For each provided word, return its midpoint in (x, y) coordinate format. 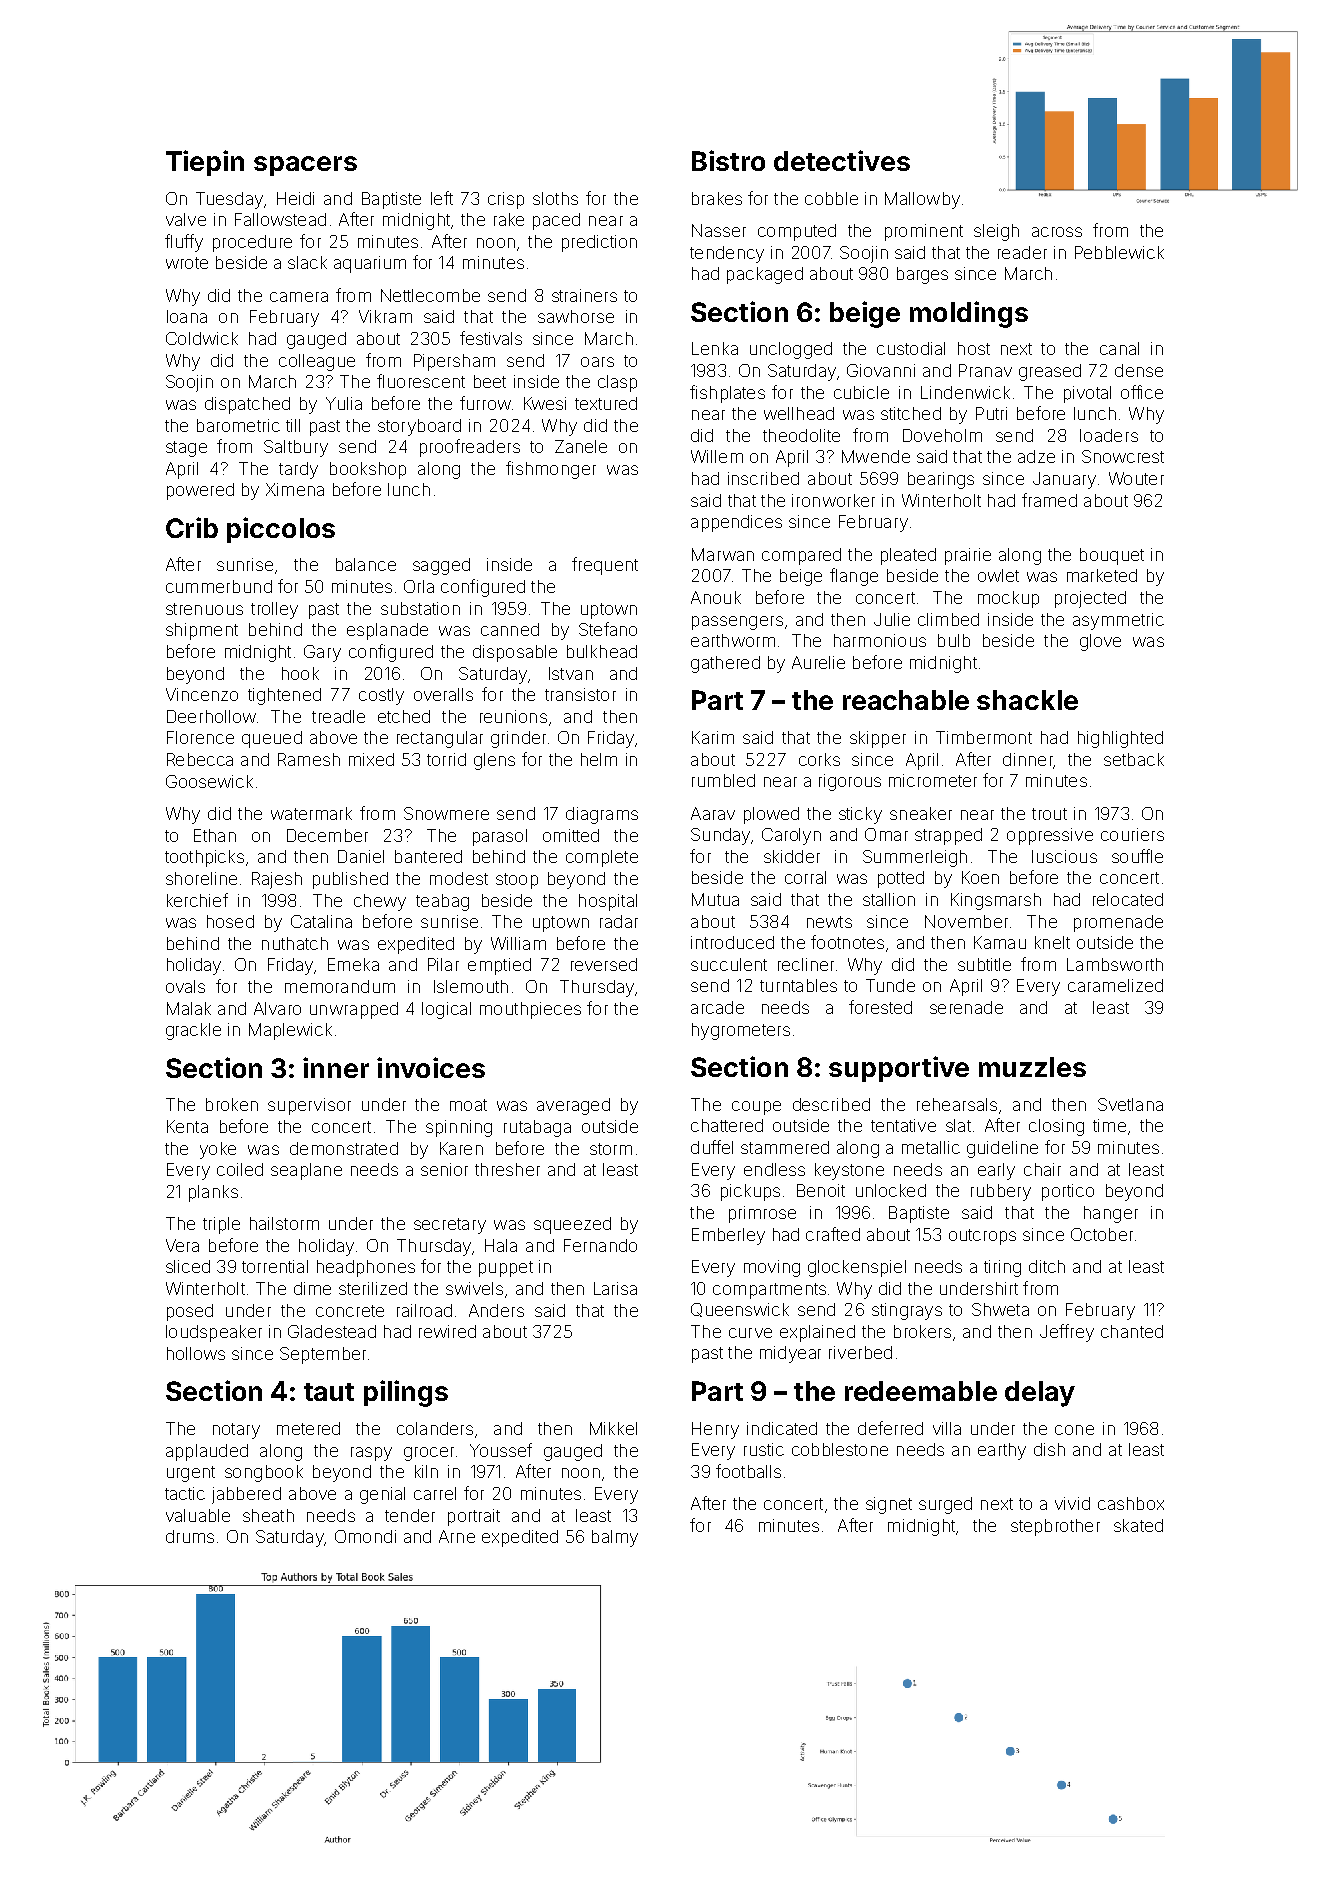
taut (329, 1392)
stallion (889, 899)
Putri (991, 413)
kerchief (197, 900)
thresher (507, 1169)
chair (1042, 1169)
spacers (305, 166)
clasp (617, 383)
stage (186, 449)
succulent (729, 964)
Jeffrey (1067, 1333)
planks (213, 1193)
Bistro (728, 160)
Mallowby (922, 200)
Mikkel (613, 1428)
